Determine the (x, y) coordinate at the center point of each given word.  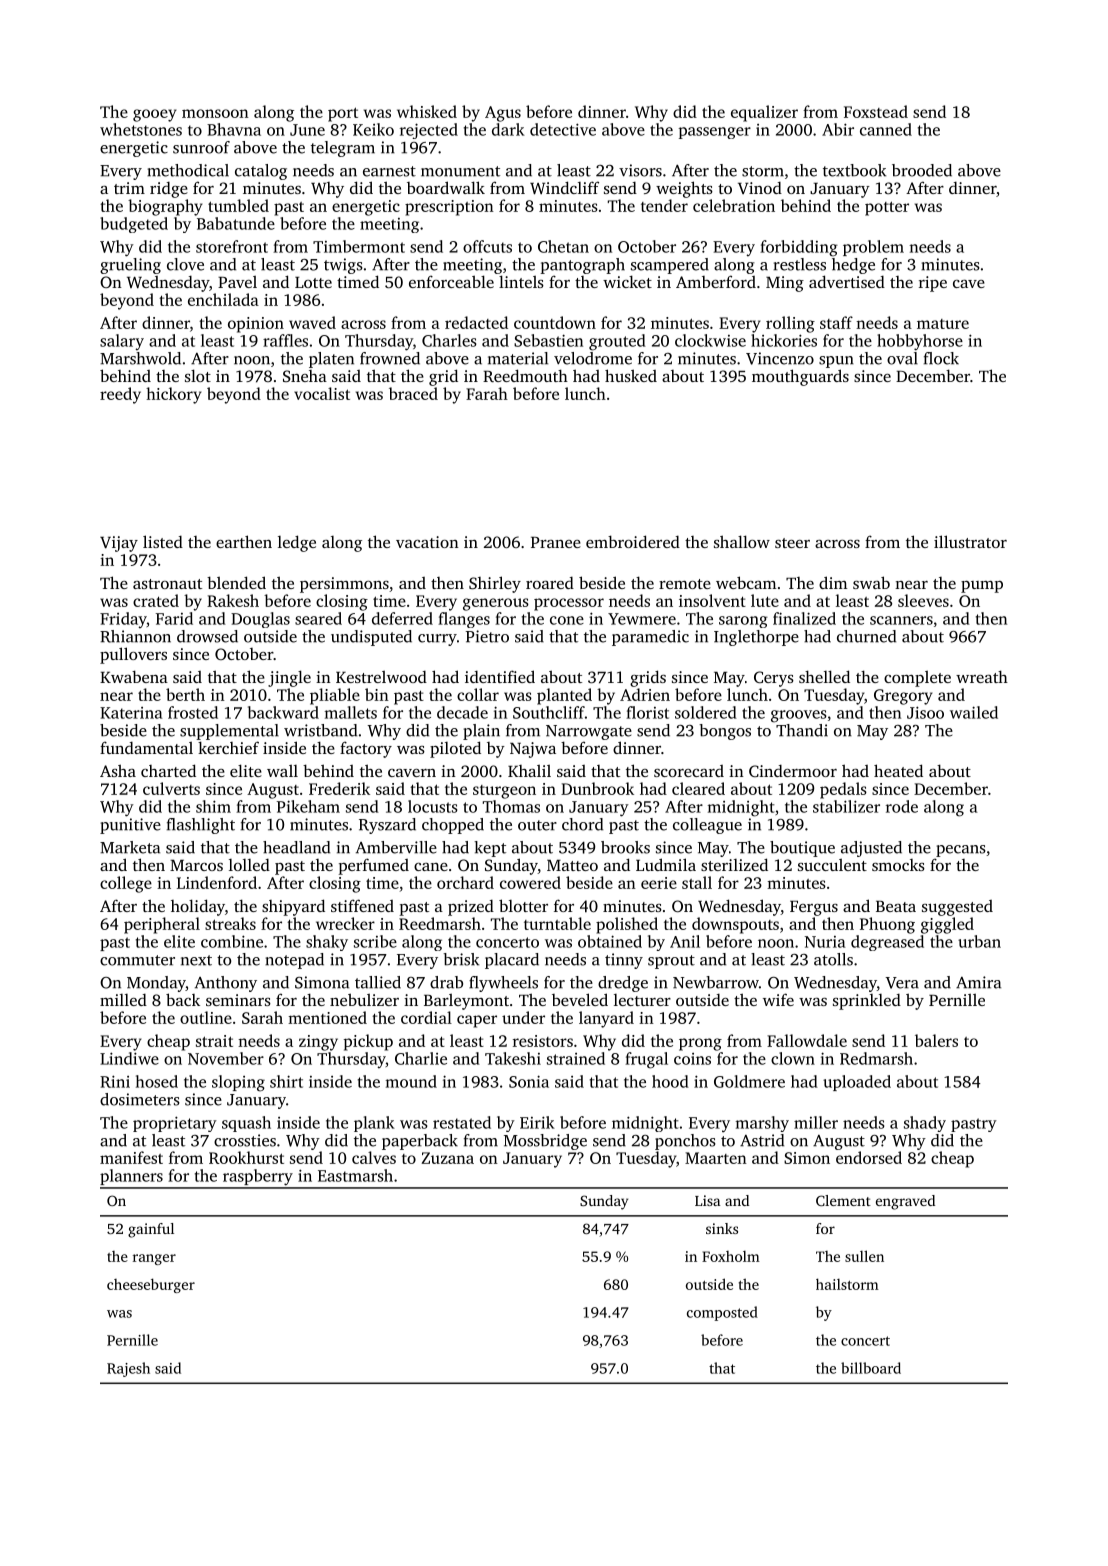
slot (198, 375)
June (307, 130)
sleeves (923, 600)
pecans (961, 851)
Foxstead (876, 111)
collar (478, 694)
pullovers (133, 655)
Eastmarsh (355, 1175)
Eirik (537, 1122)
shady (925, 1124)
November (226, 1058)
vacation (427, 542)
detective (563, 129)
